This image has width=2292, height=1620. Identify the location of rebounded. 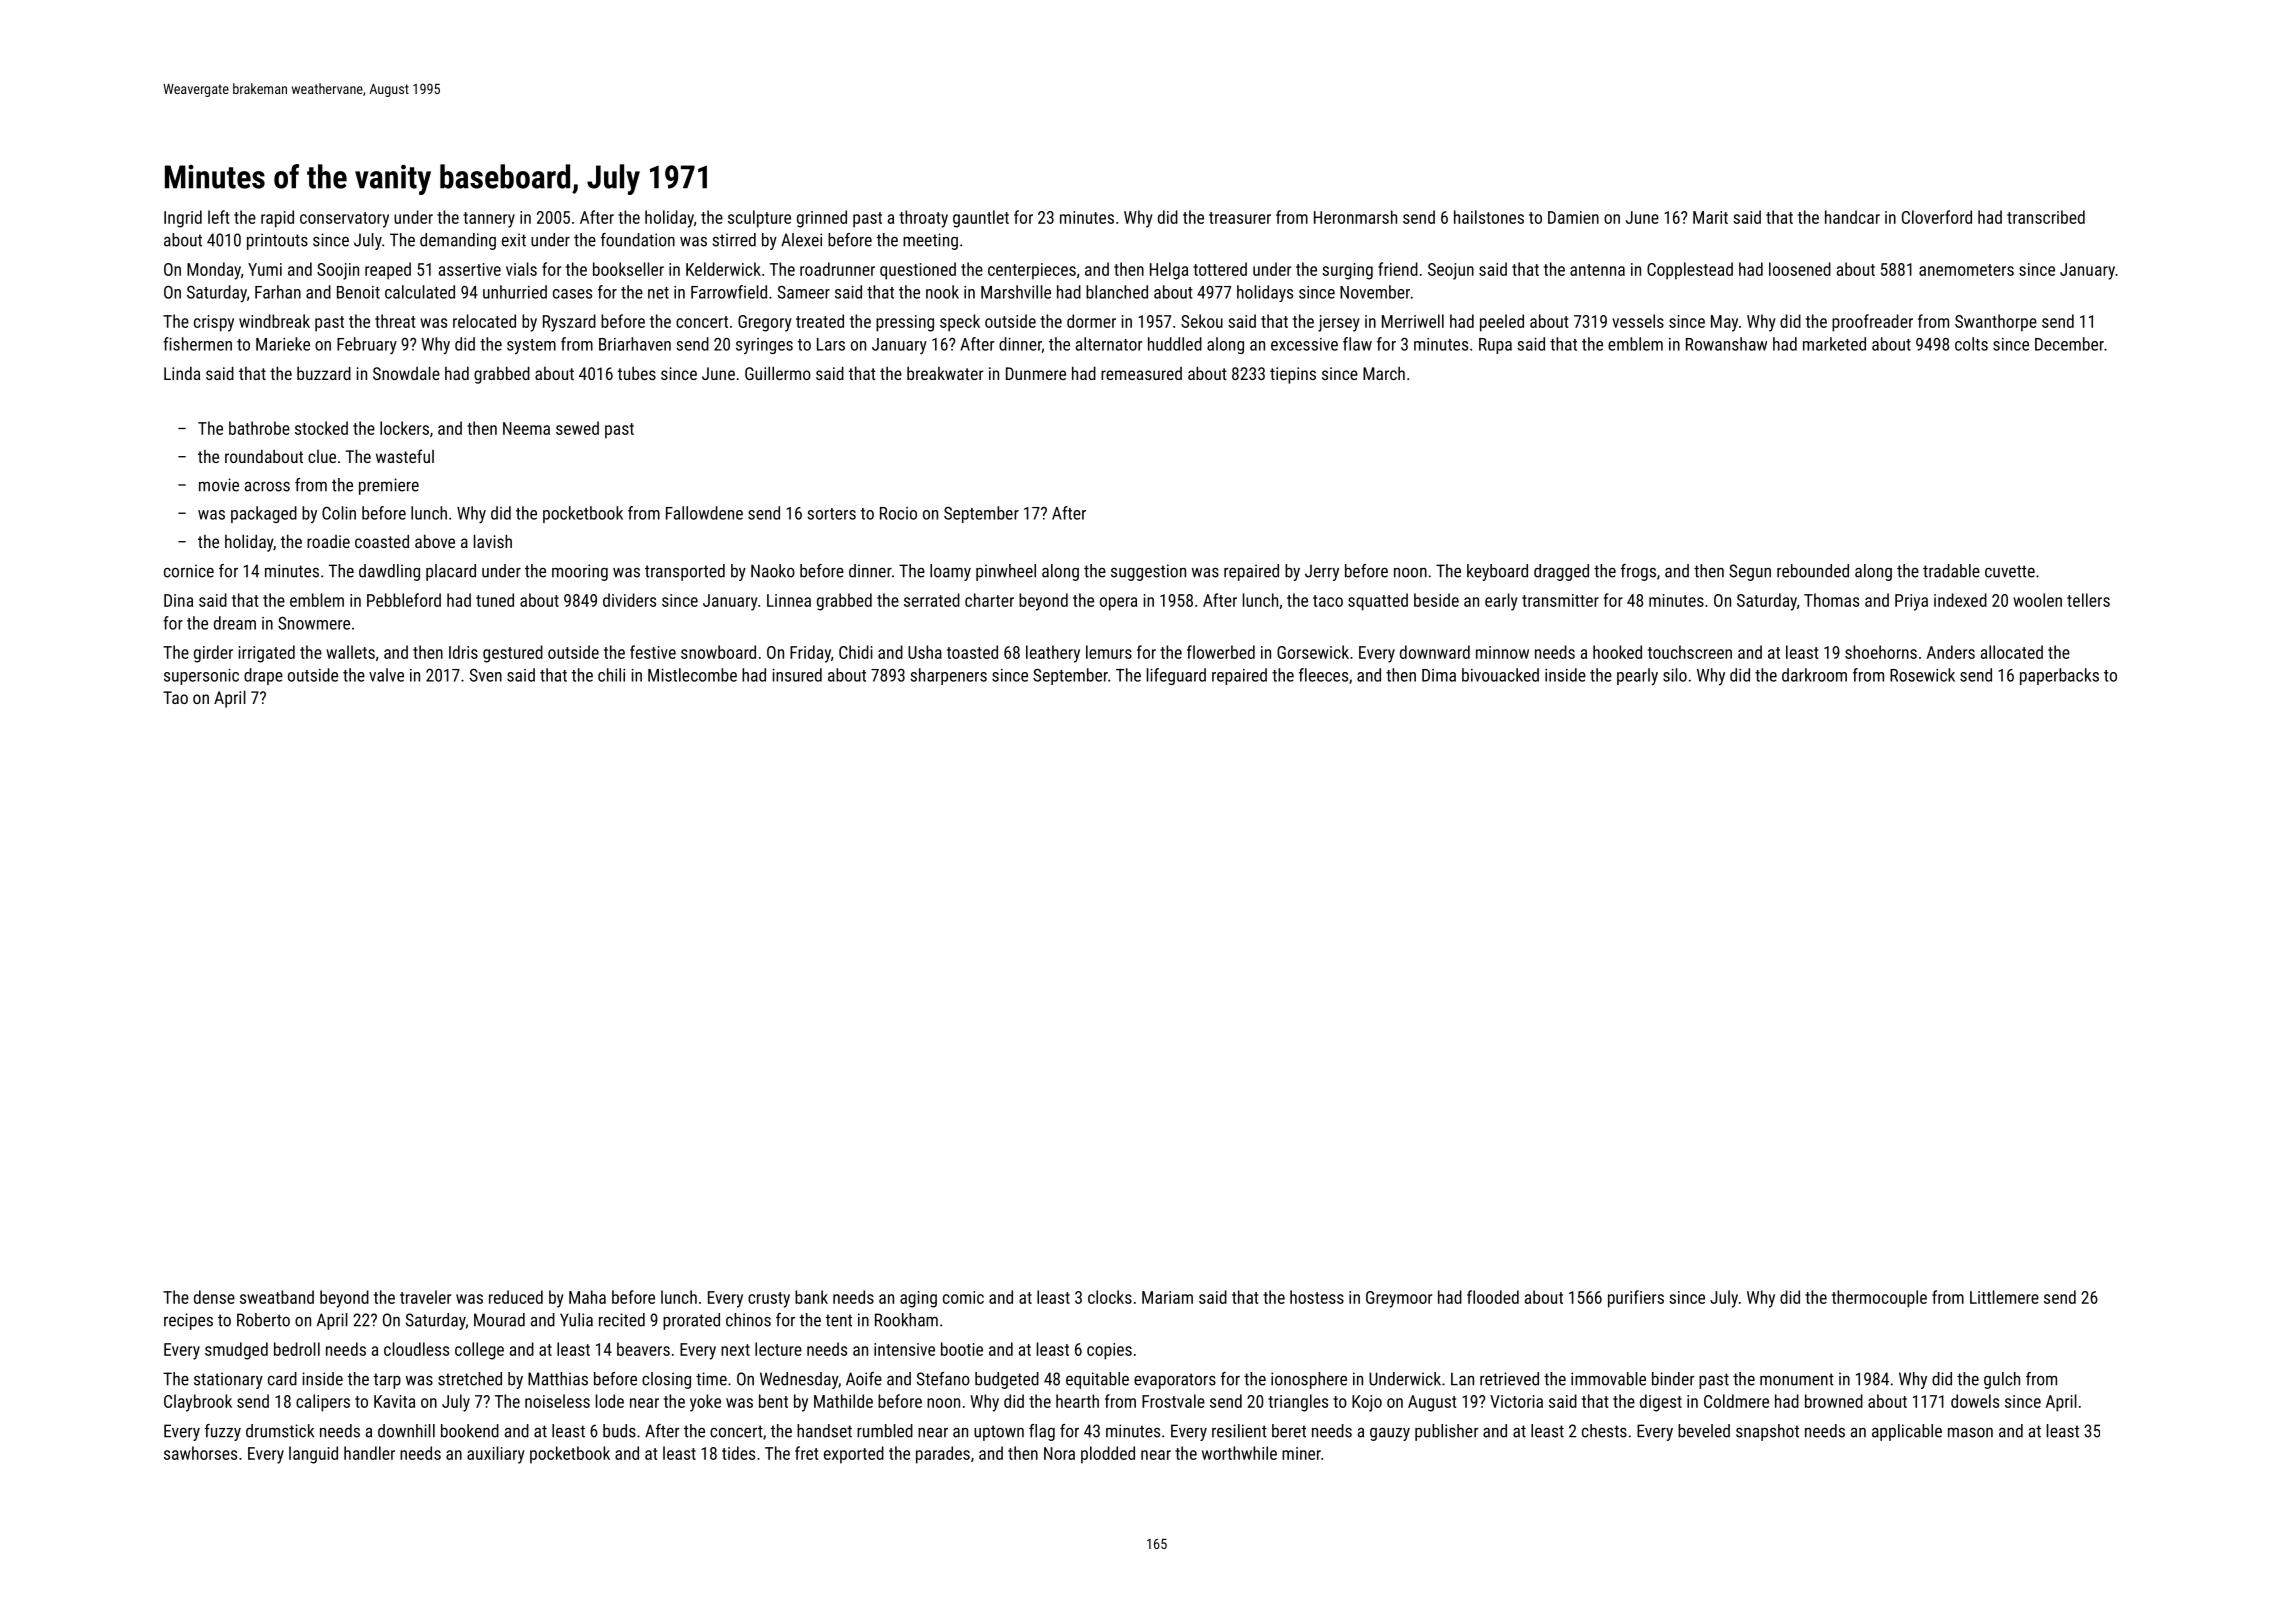
(1813, 571).
